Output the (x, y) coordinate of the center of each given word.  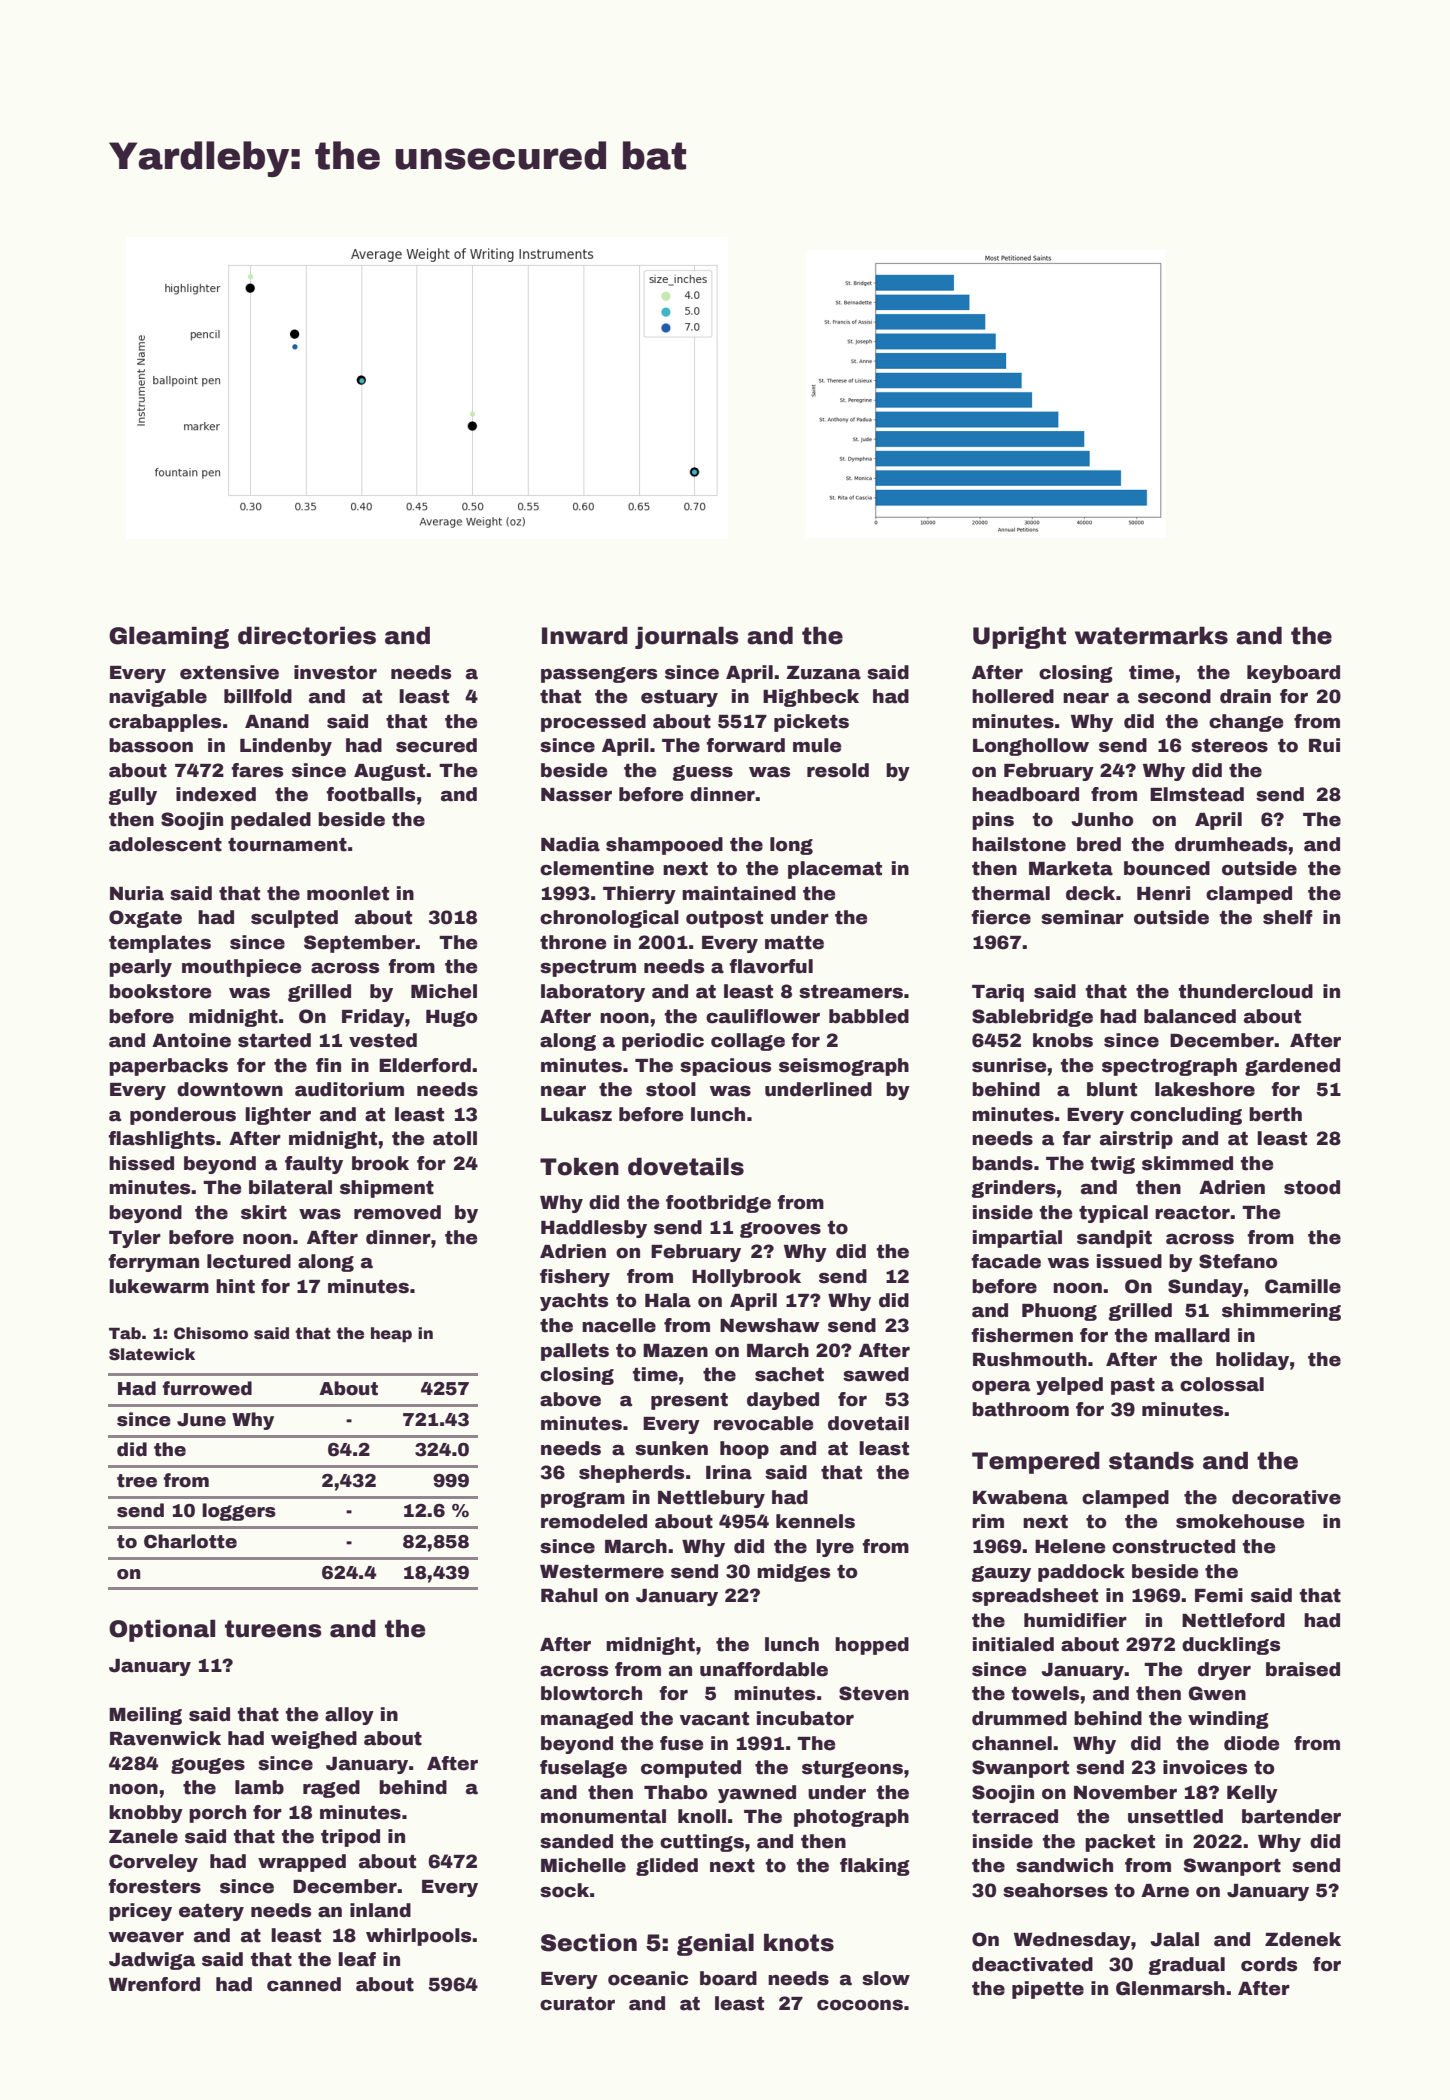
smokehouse (1240, 1521)
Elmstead (1197, 794)
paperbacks (168, 1067)
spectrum (588, 968)
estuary (679, 698)
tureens (273, 1629)
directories (307, 635)
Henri (1163, 893)
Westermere (602, 1572)
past (1133, 1386)
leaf (357, 1959)
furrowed (207, 1388)
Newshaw (770, 1325)
